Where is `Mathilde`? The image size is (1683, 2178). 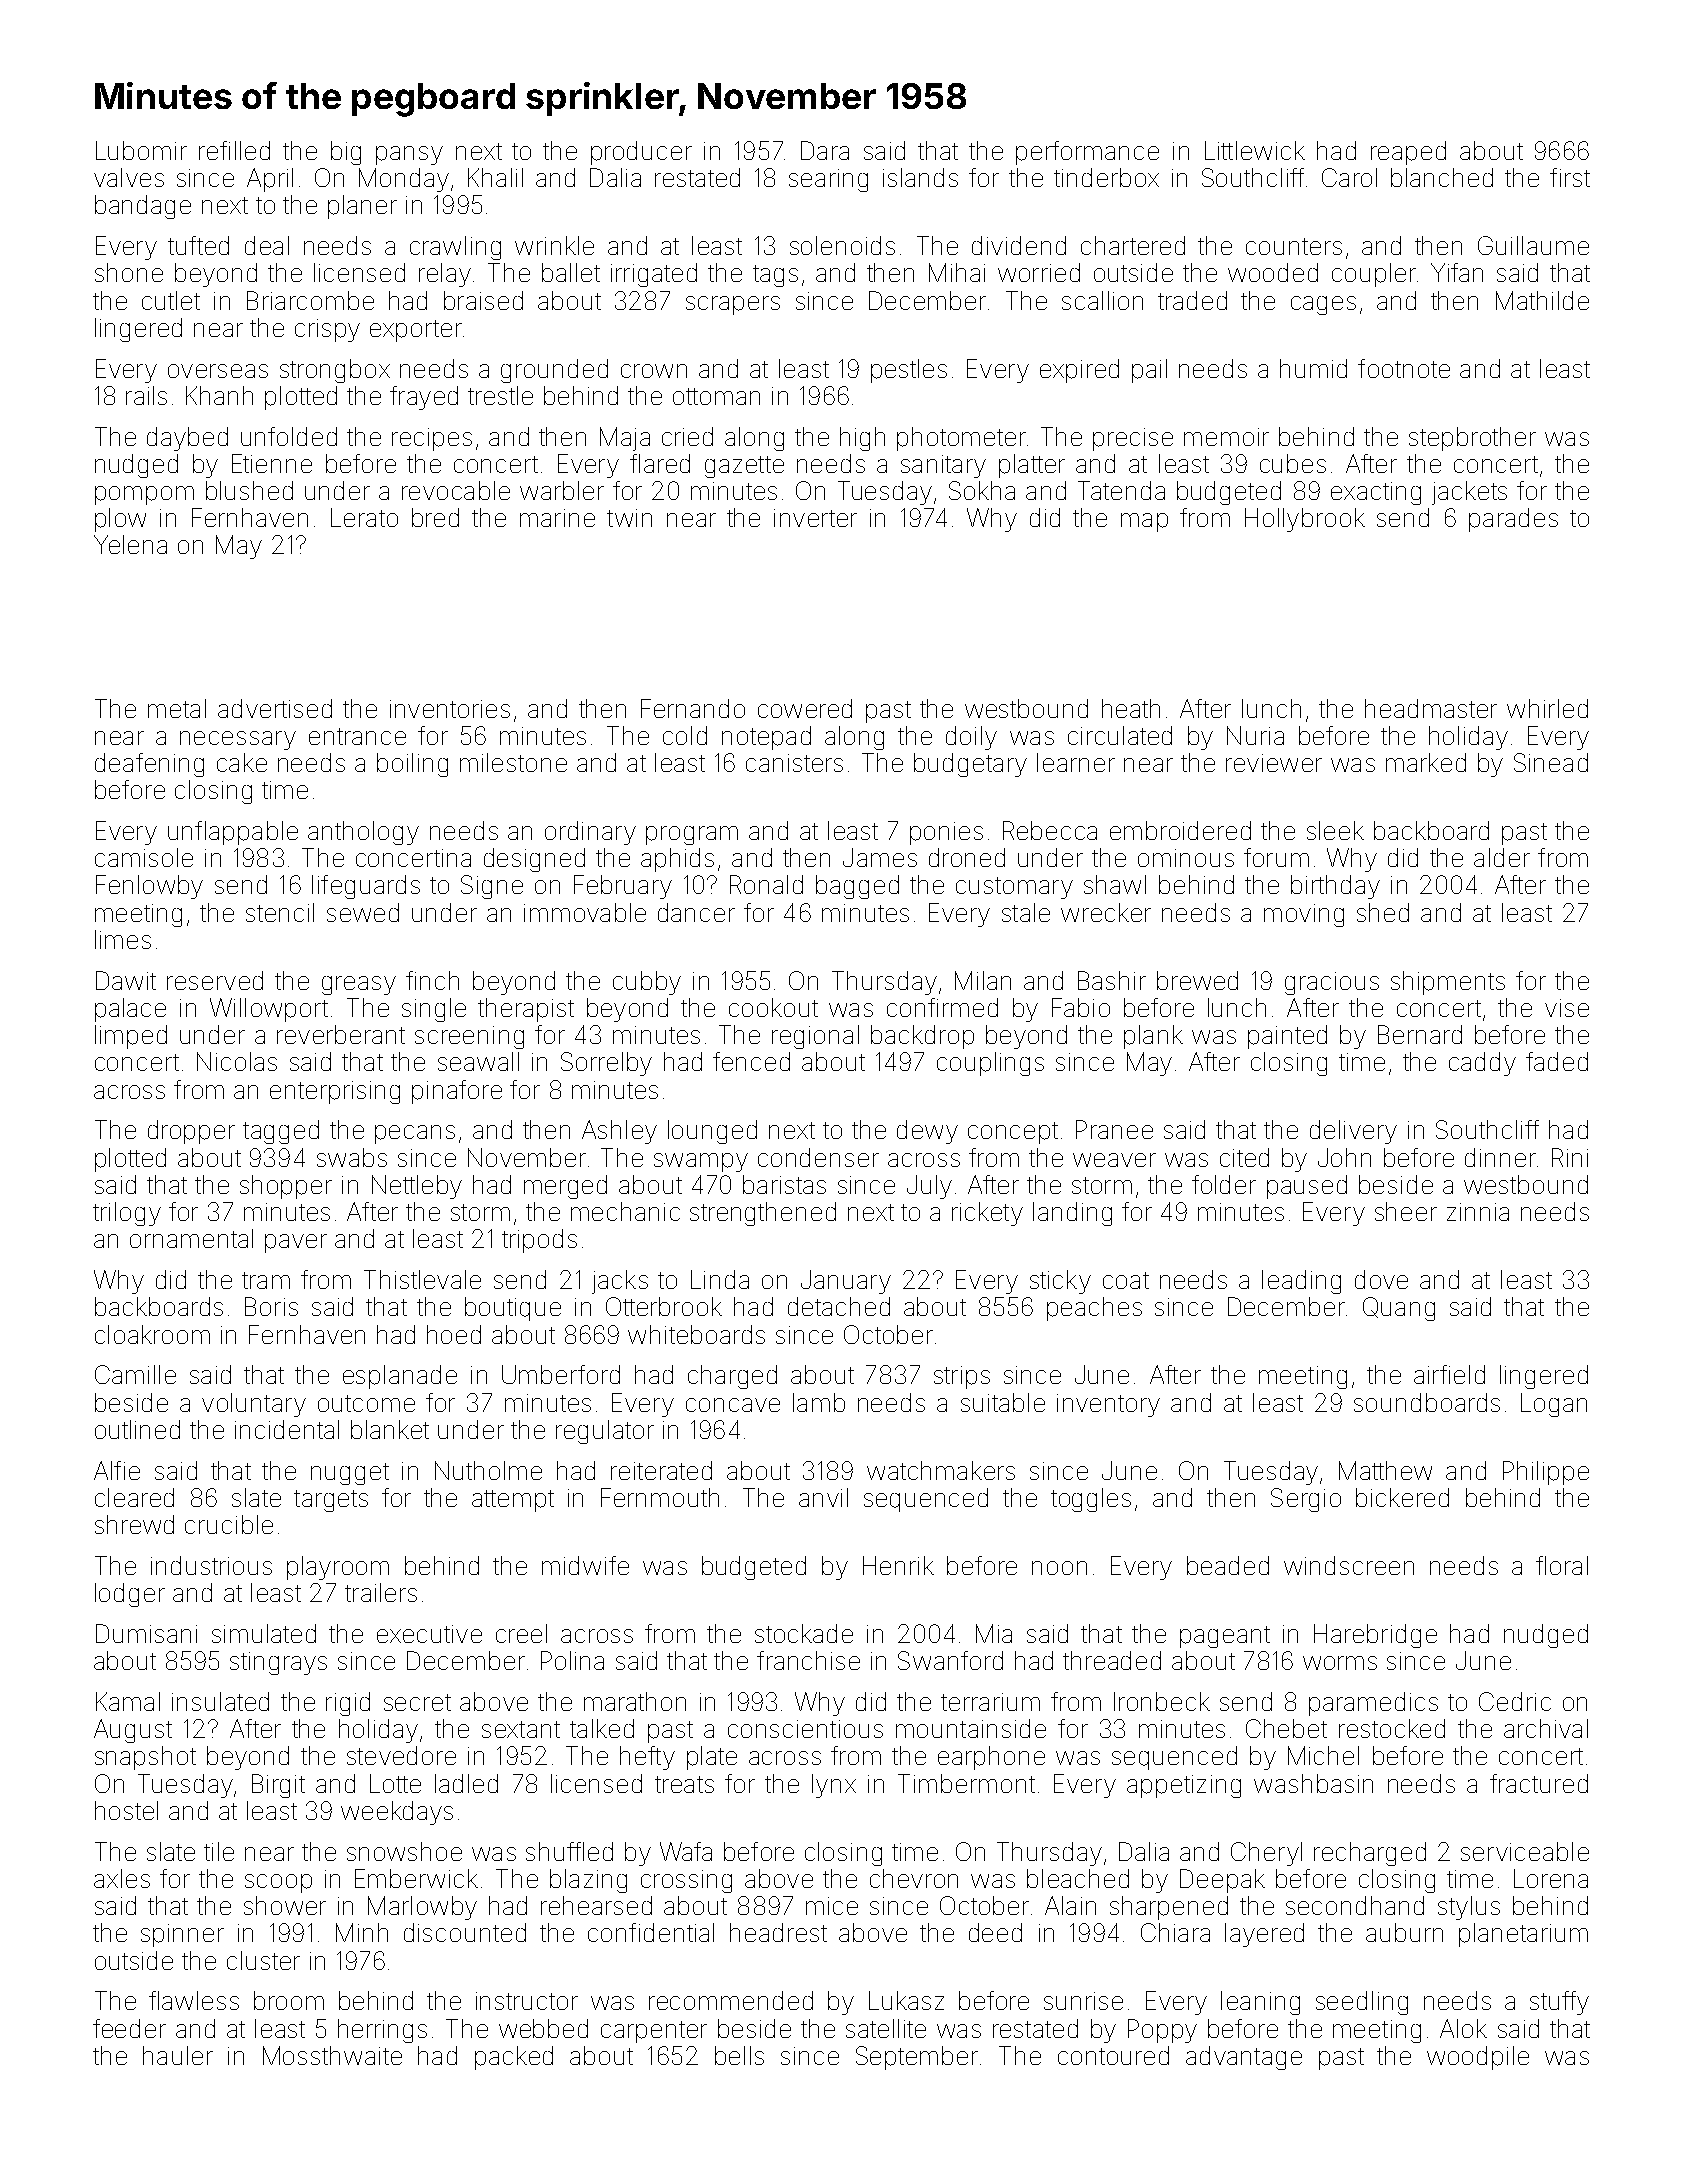 Mathilde is located at coordinates (1542, 300).
